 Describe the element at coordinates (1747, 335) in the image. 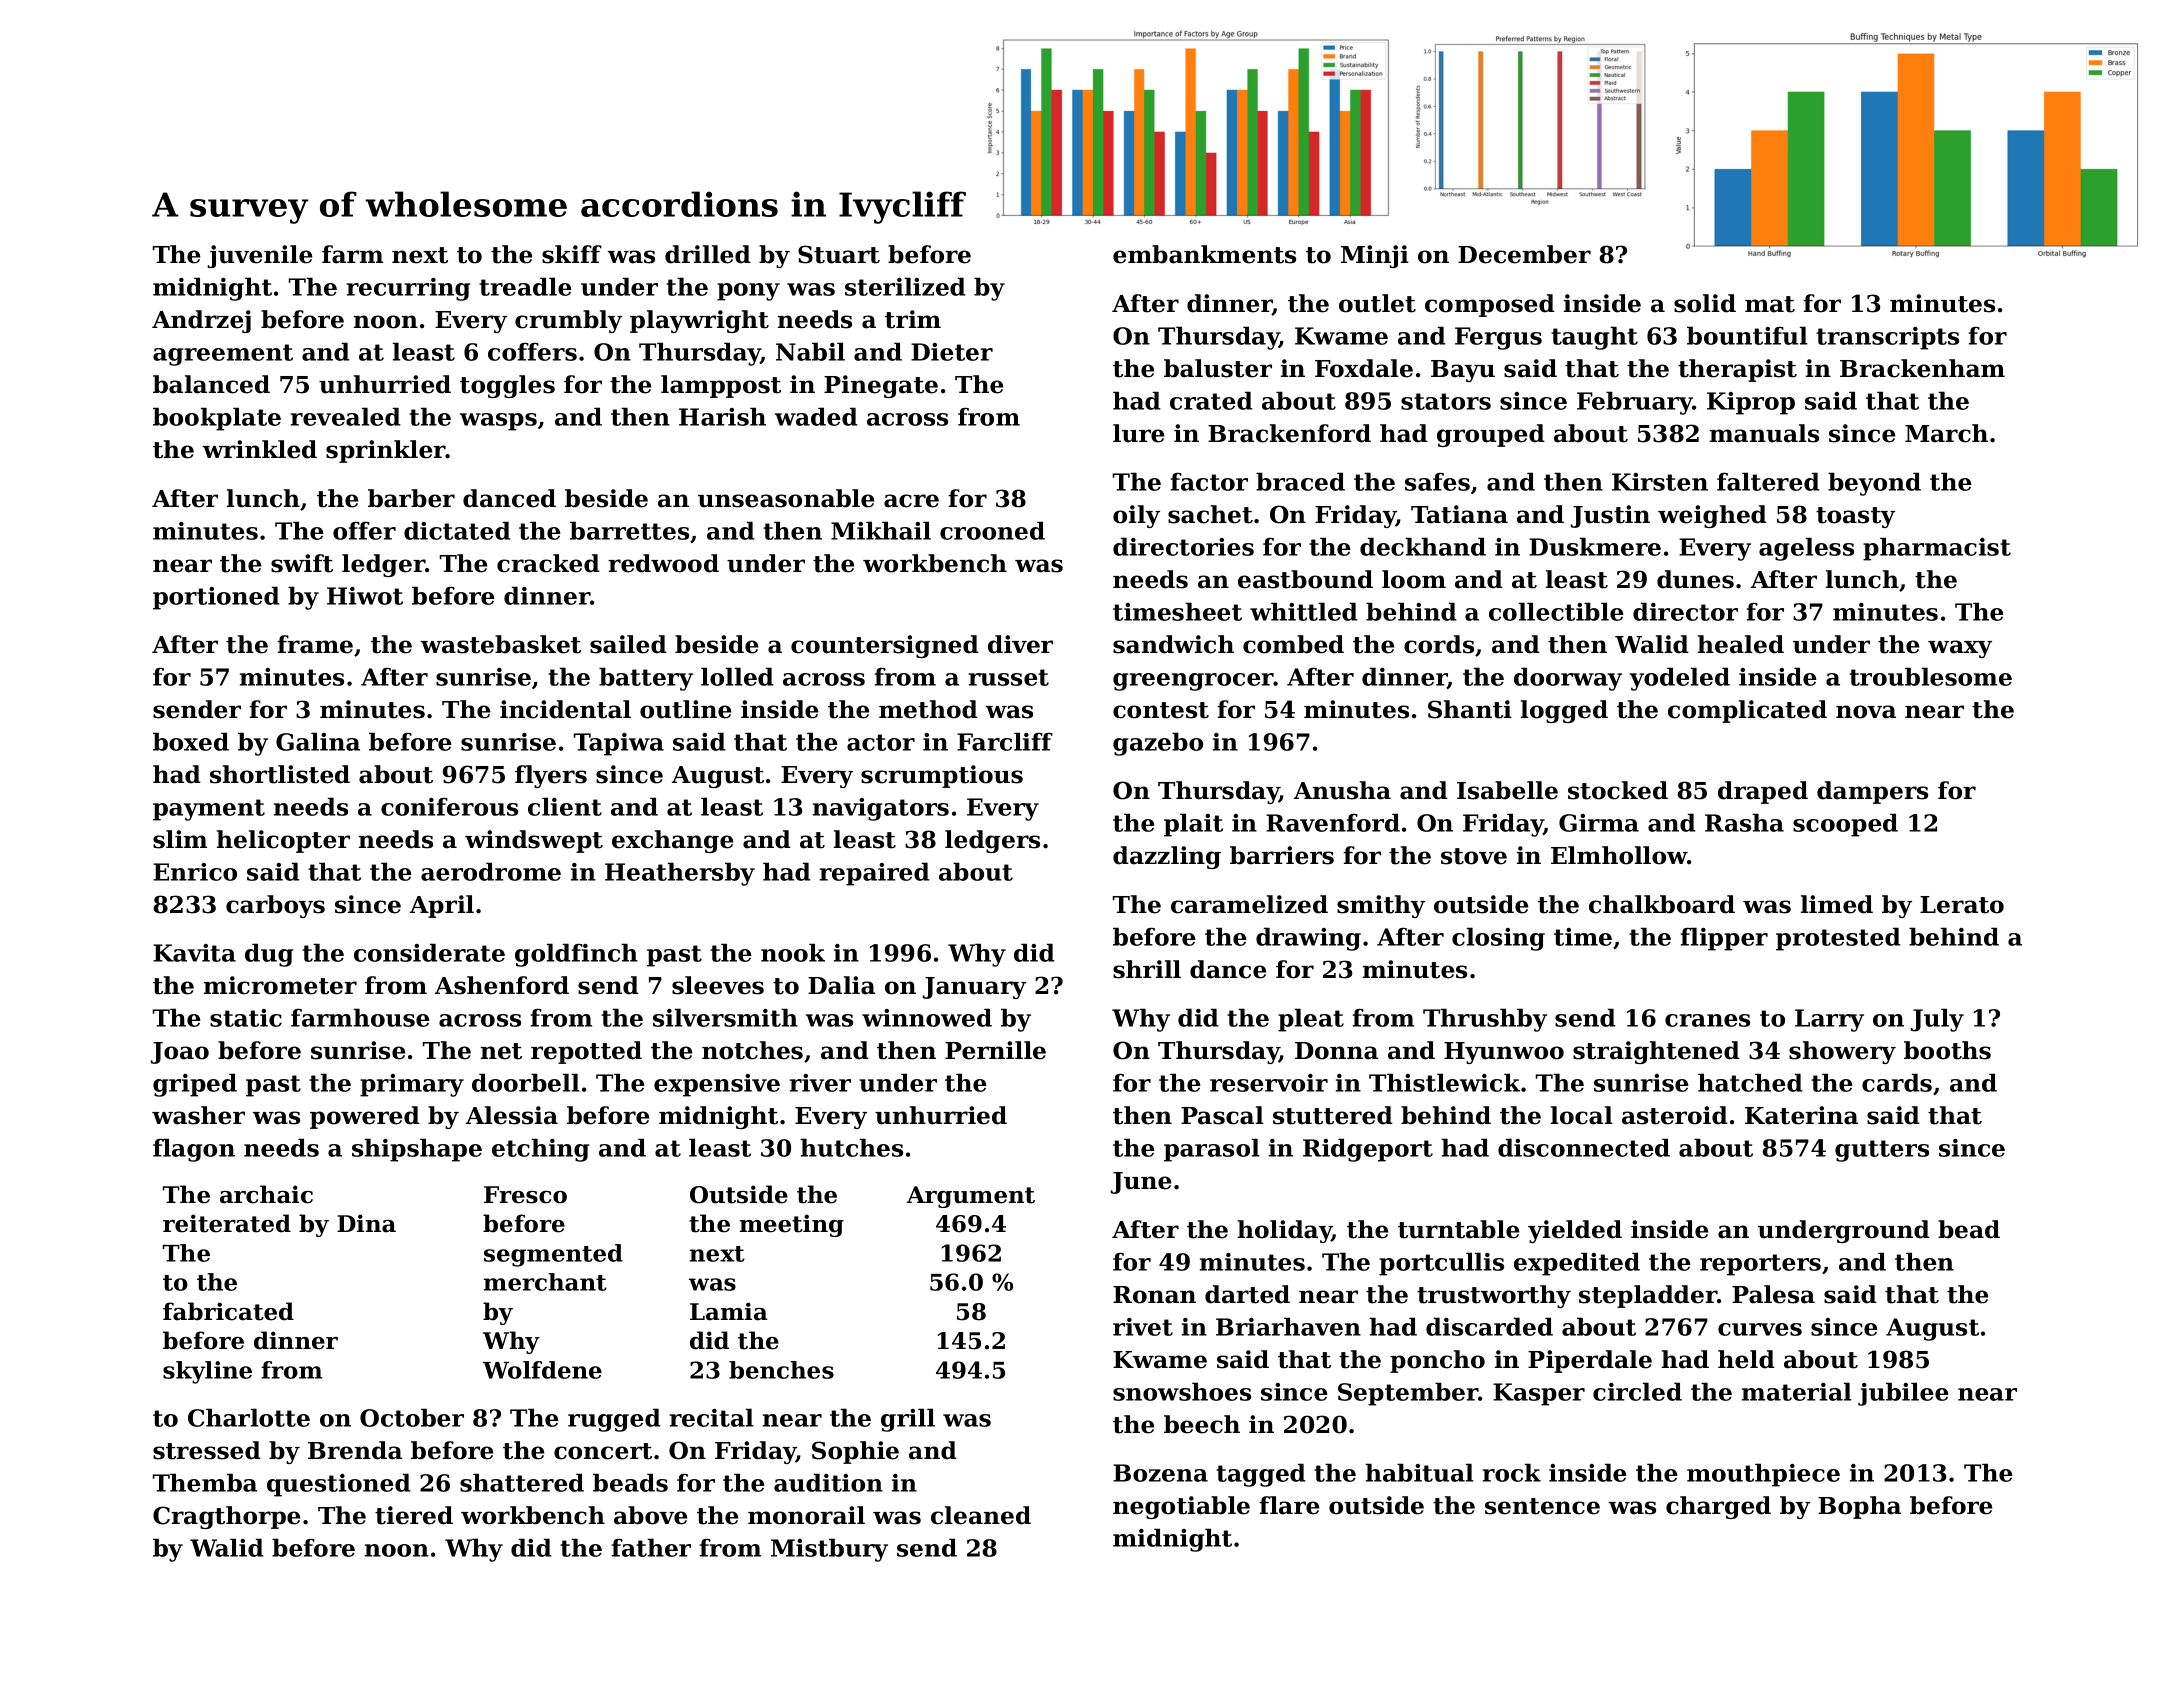

I see `bountiful` at that location.
